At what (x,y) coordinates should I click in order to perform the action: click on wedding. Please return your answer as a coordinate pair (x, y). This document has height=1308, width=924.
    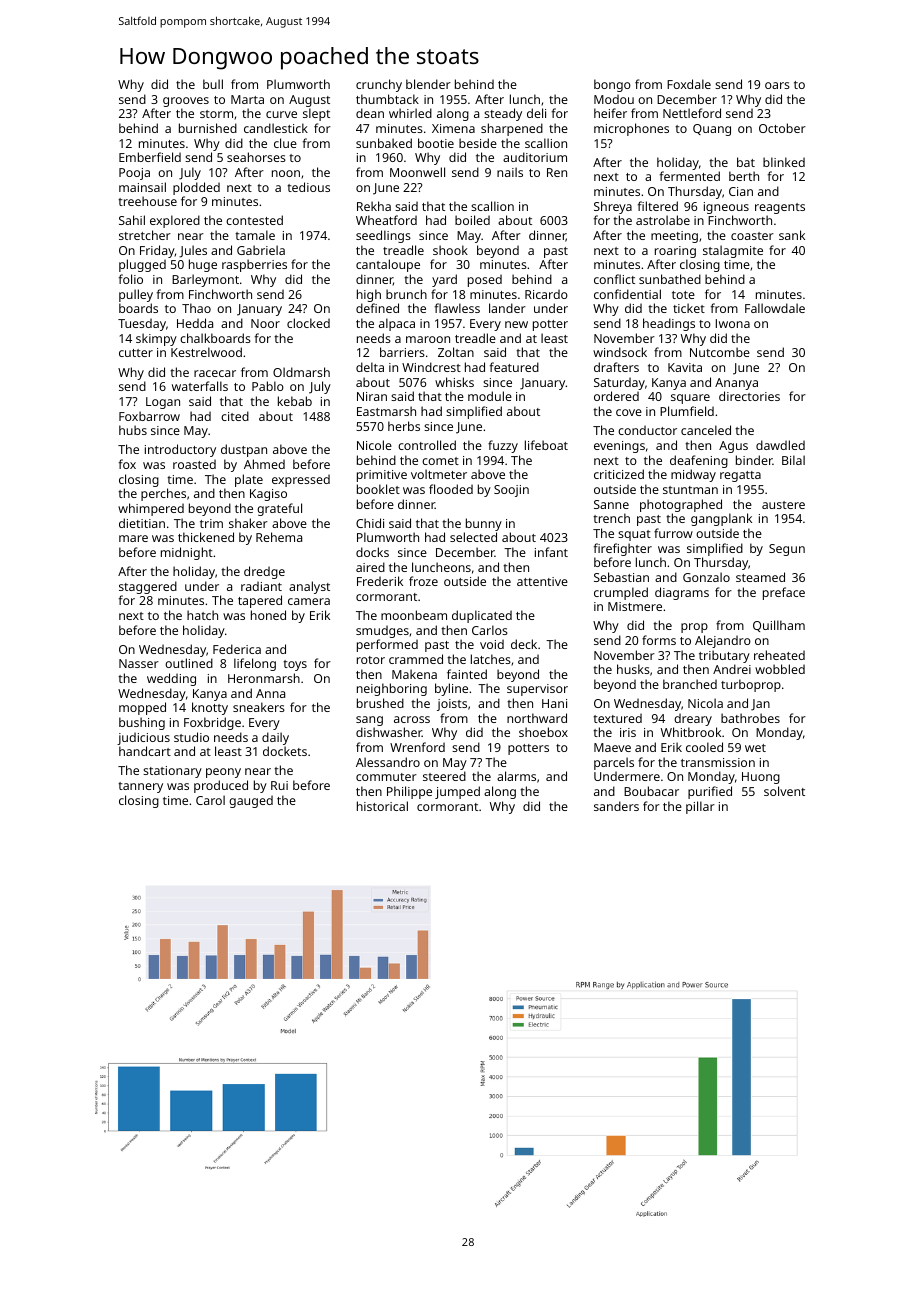
    Looking at the image, I should click on (171, 679).
